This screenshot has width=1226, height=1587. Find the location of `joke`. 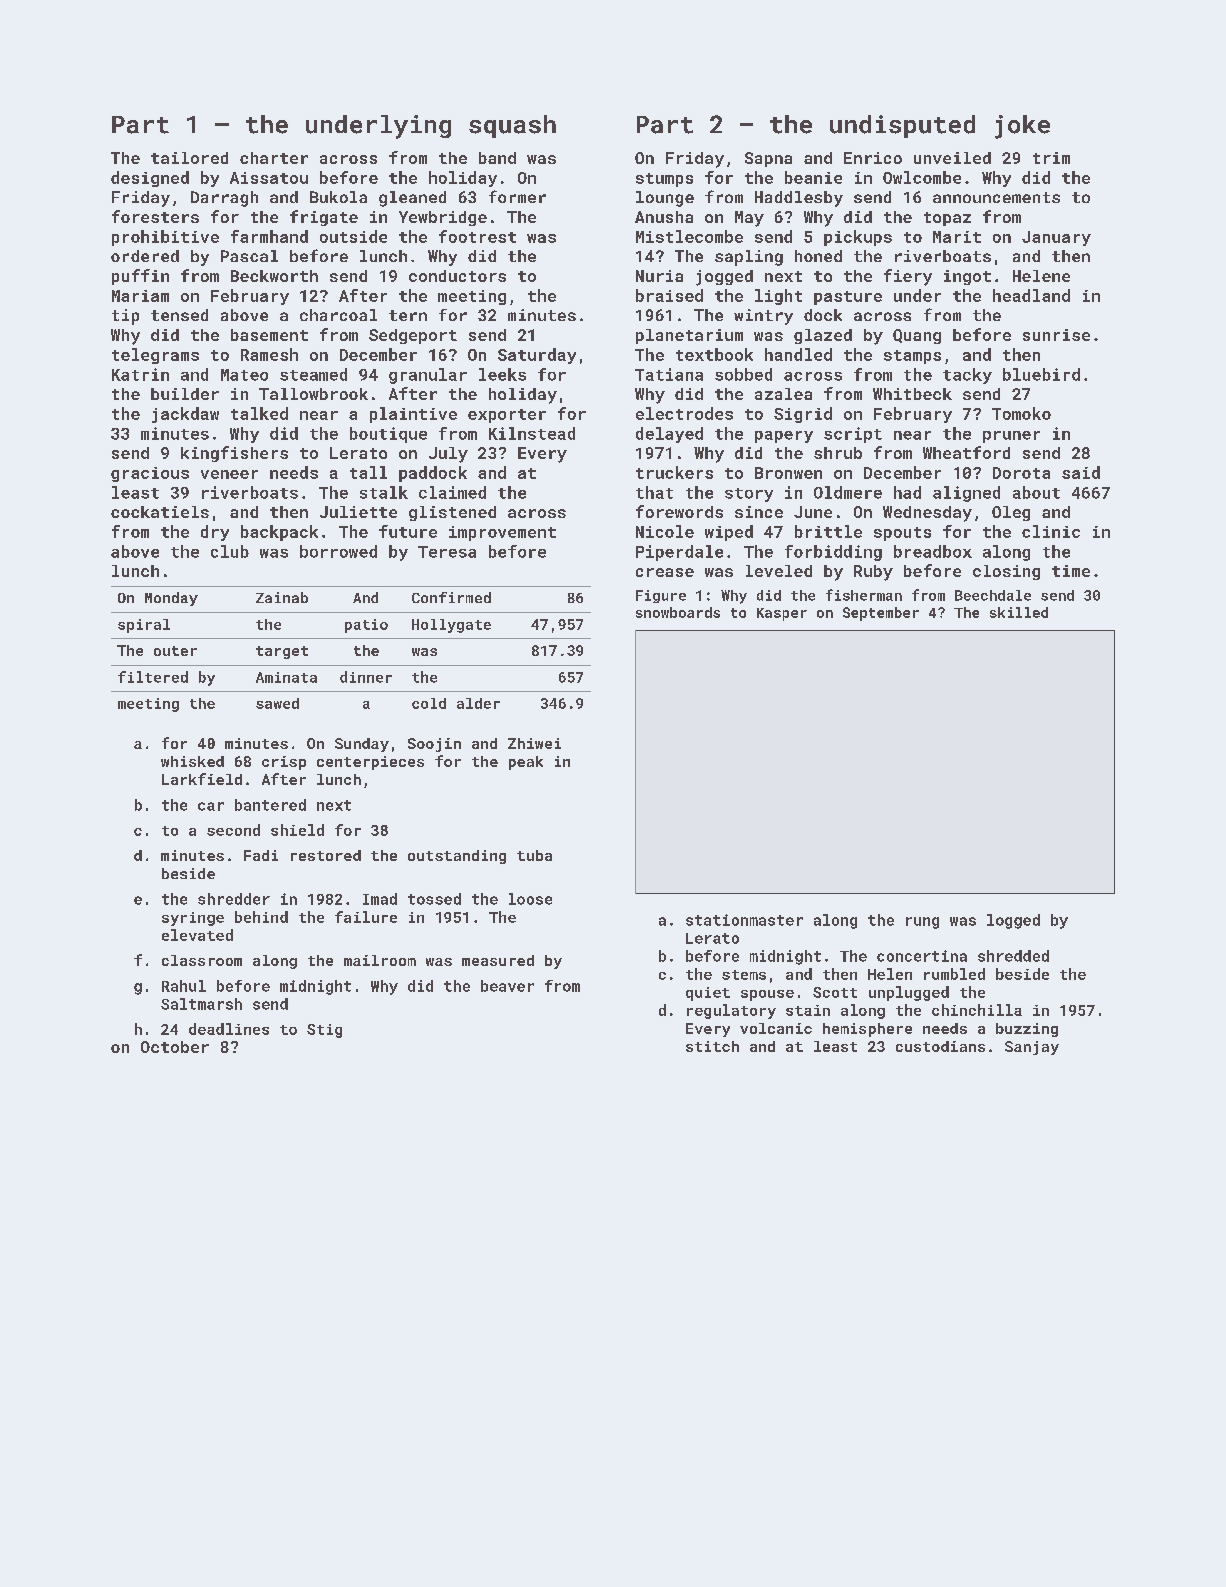

joke is located at coordinates (1022, 127).
